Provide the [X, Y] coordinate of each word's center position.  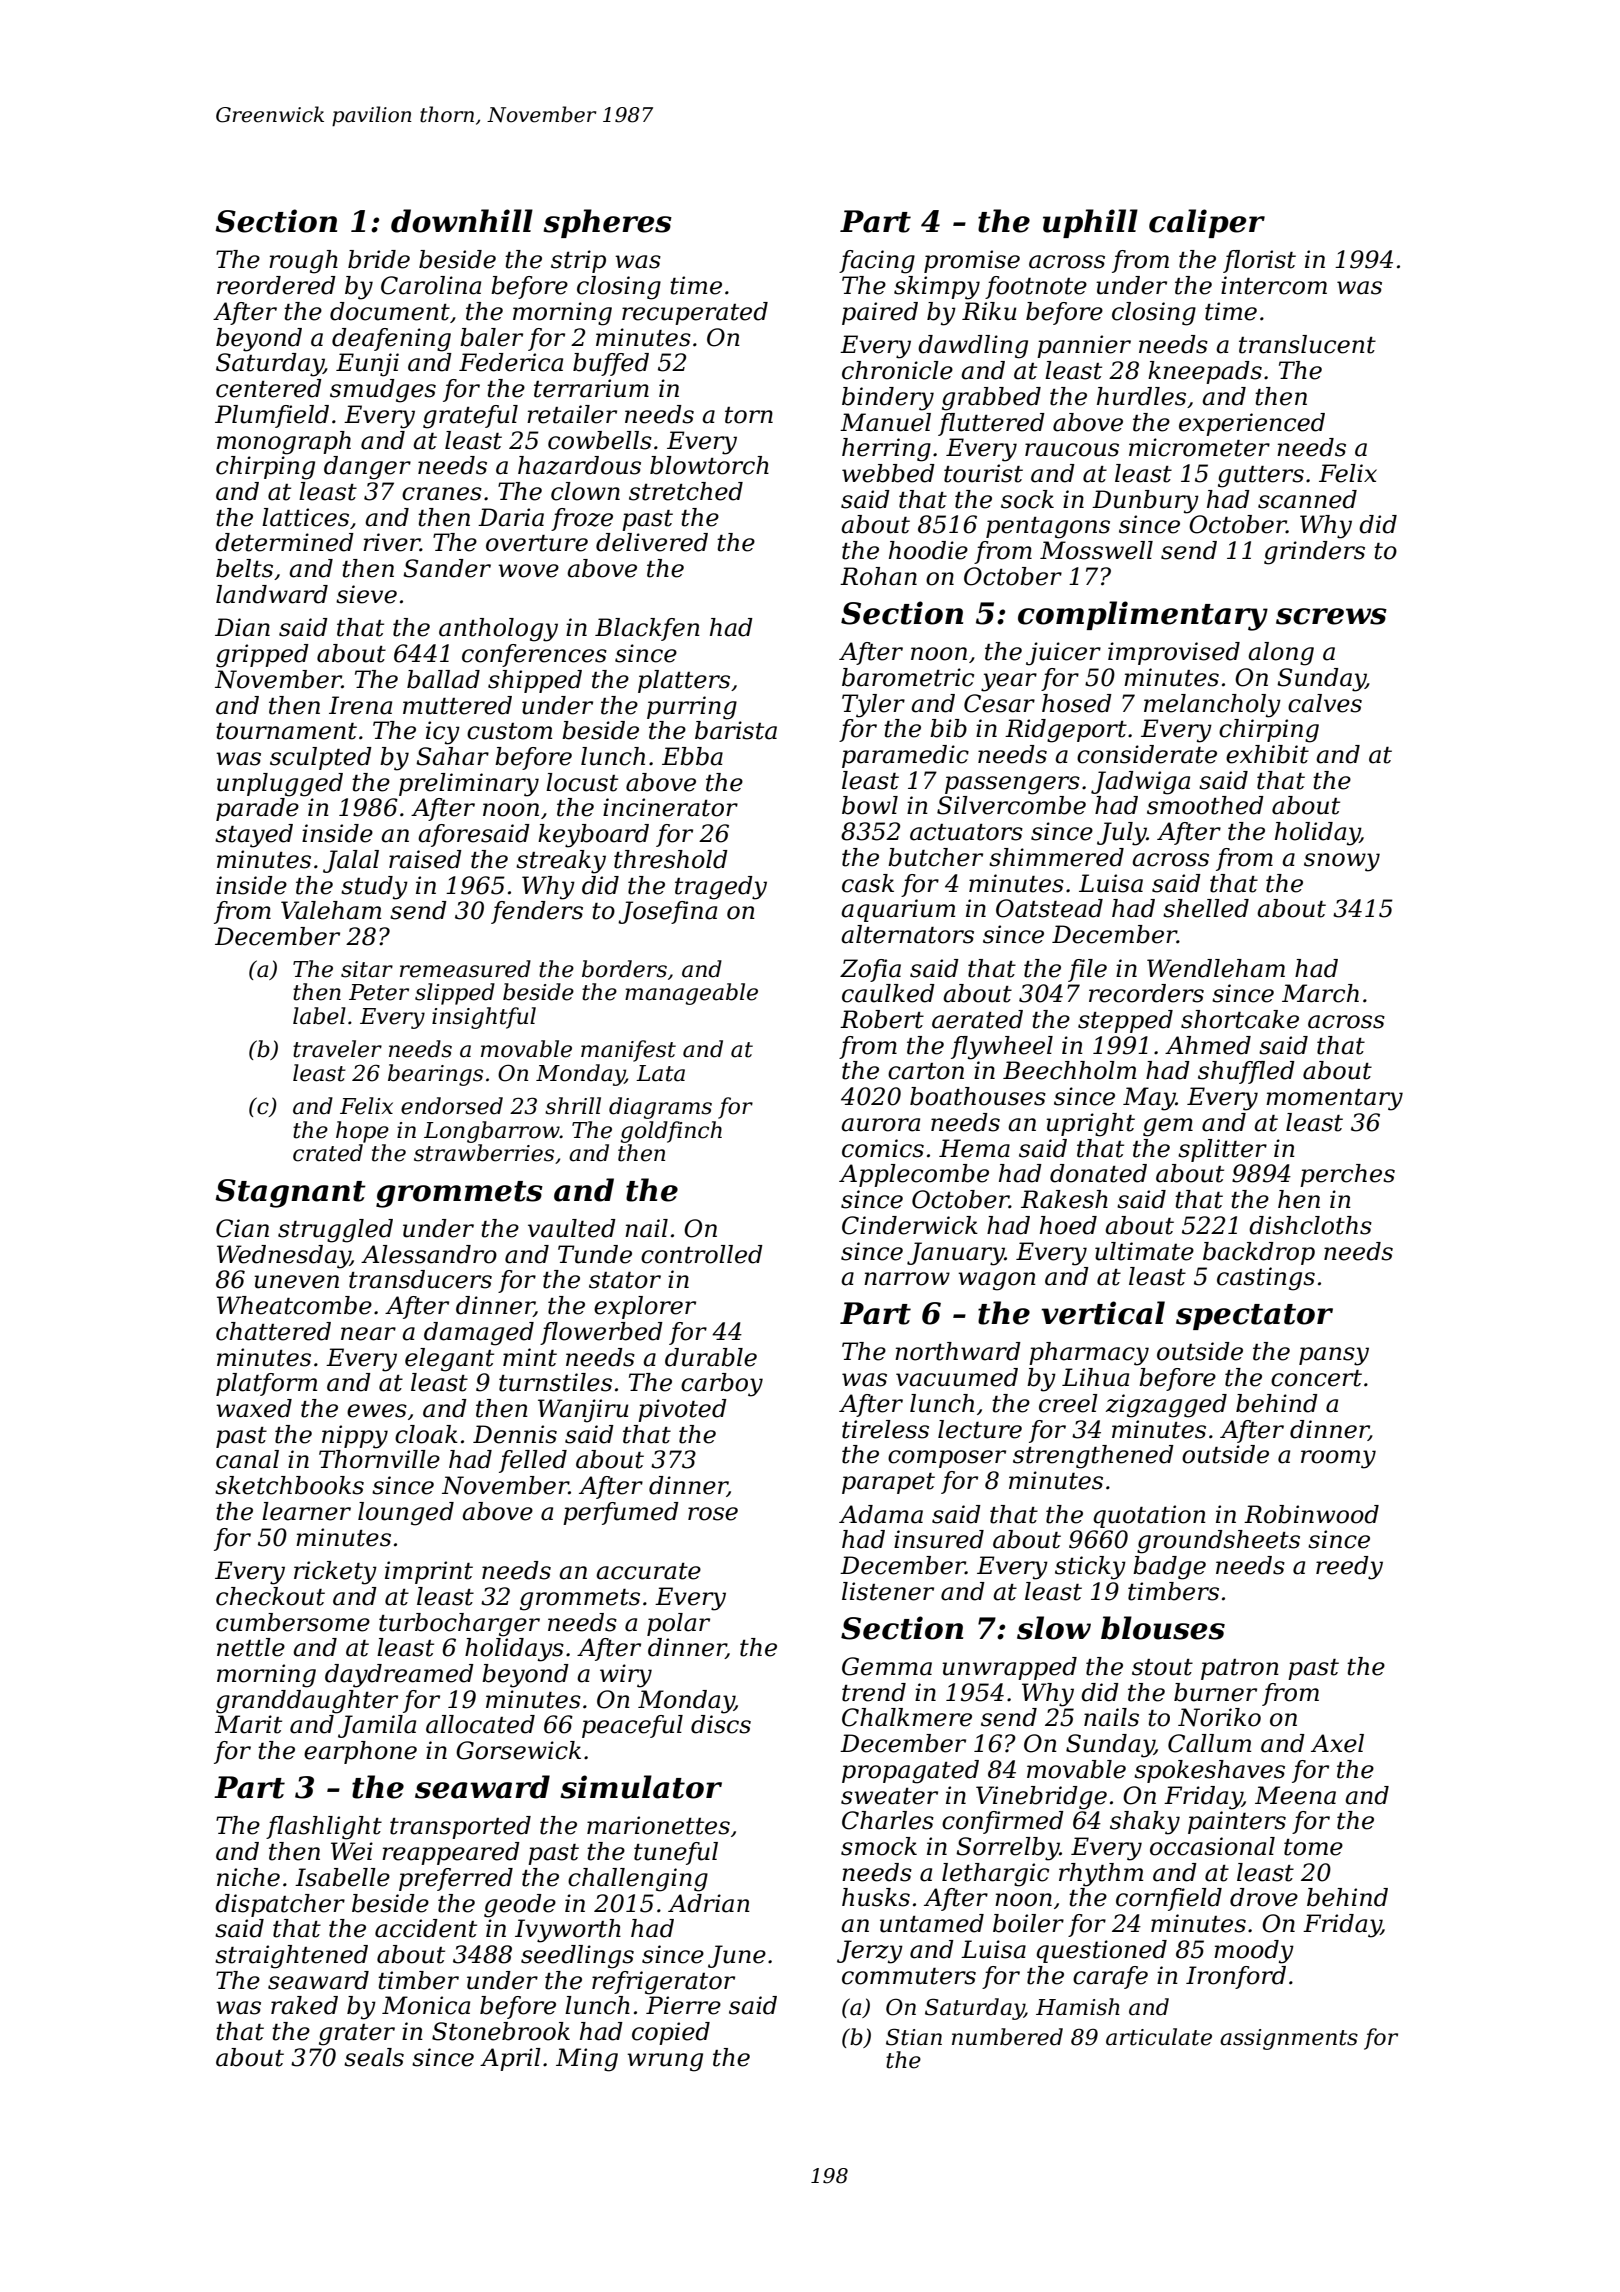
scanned [1307, 499]
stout [1162, 1667]
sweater [889, 1796]
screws [1331, 616]
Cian [242, 1228]
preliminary [469, 785]
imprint [429, 1572]
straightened [291, 1957]
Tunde [595, 1254]
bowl [870, 805]
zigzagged [1166, 1406]
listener [888, 1591]
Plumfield [272, 416]
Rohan [878, 576]
